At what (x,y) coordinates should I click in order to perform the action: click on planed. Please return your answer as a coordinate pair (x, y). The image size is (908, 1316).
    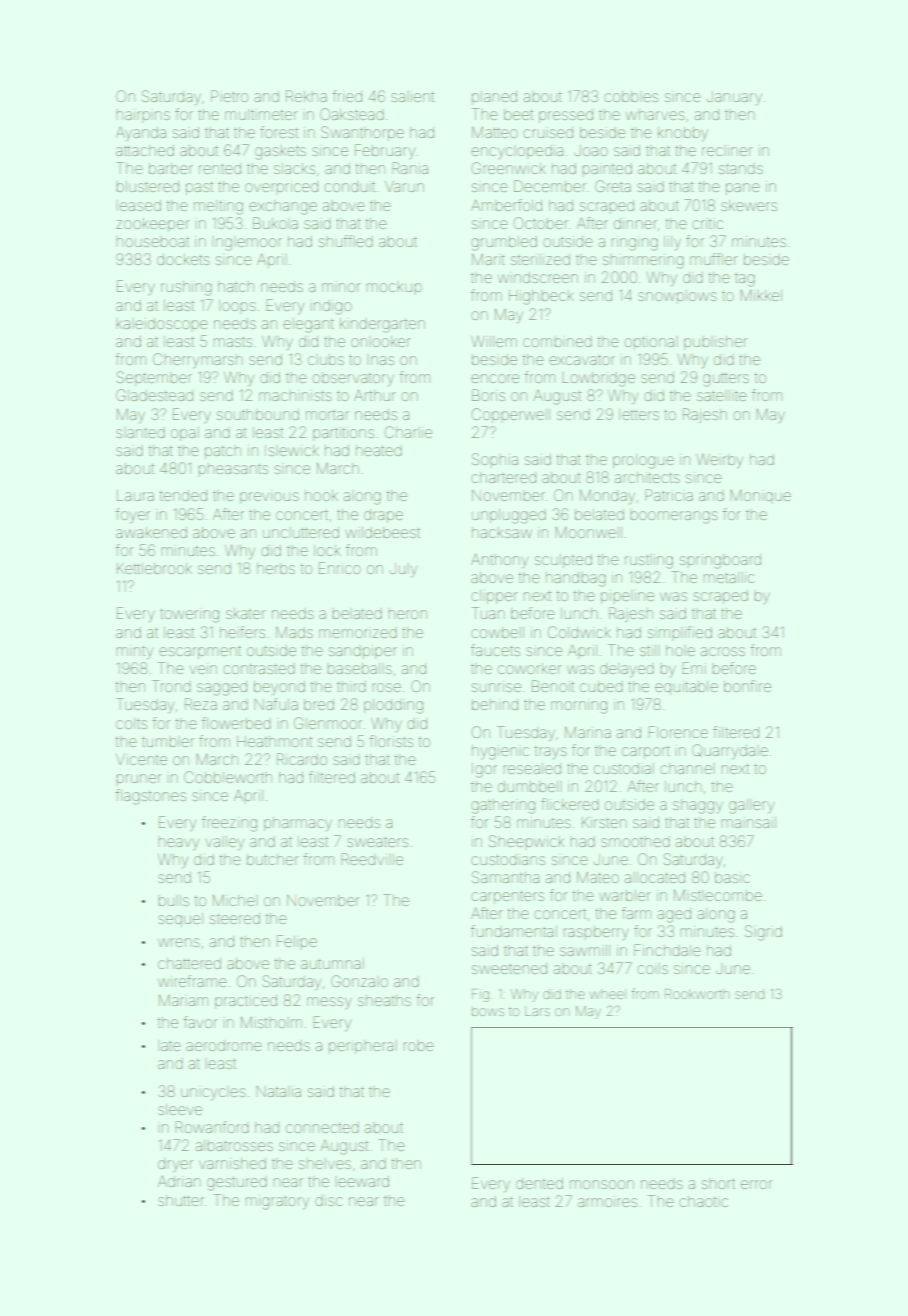
    Looking at the image, I should click on (494, 98).
